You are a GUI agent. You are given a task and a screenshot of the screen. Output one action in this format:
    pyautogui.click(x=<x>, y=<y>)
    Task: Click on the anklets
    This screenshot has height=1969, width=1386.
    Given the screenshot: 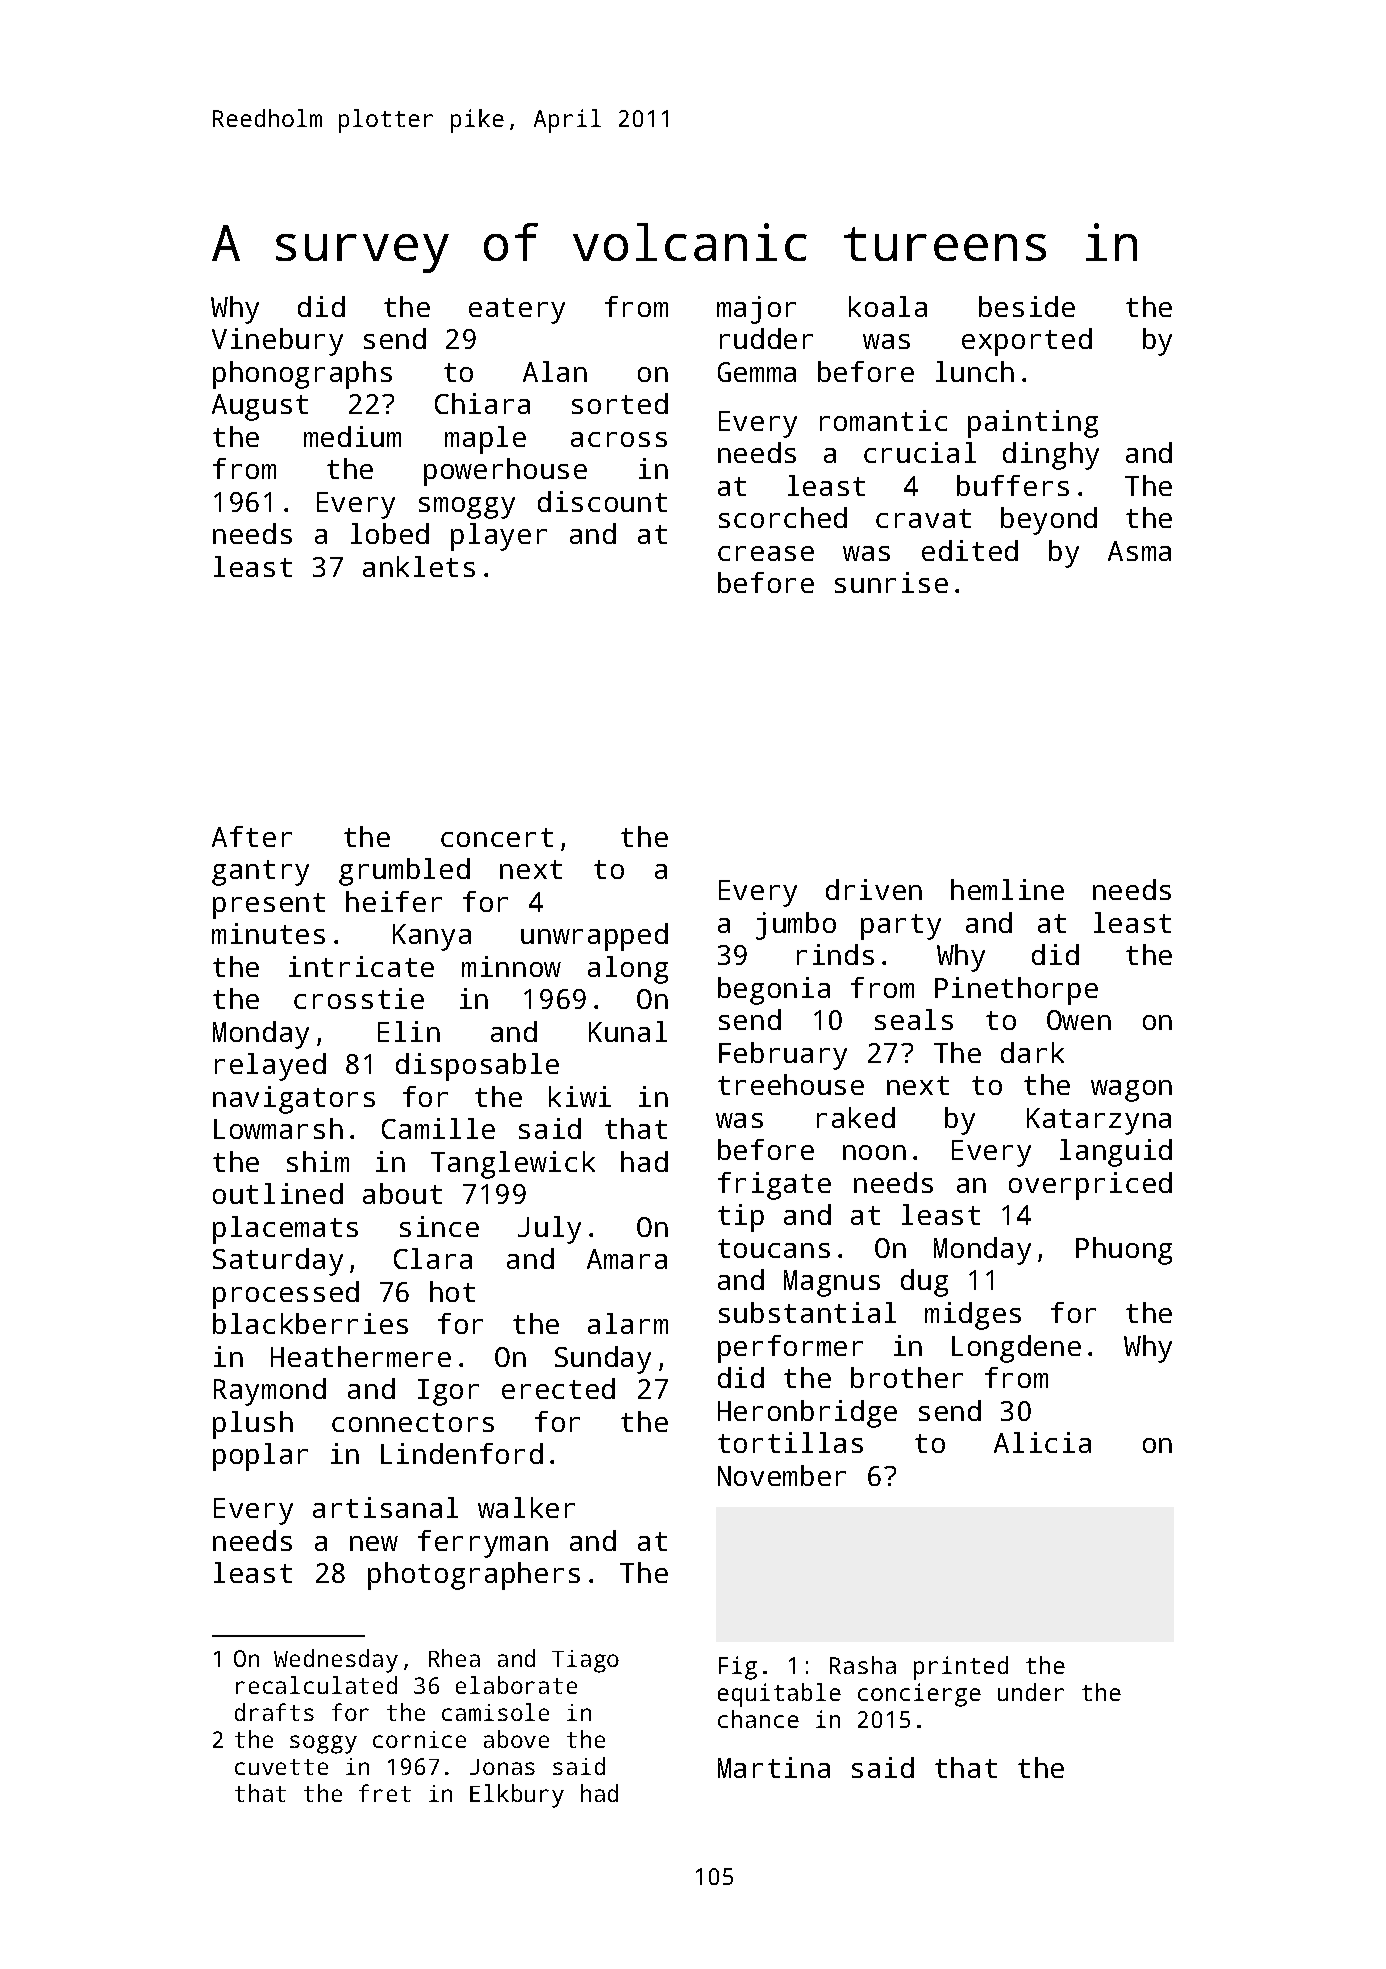 What is the action you would take?
    pyautogui.click(x=419, y=566)
